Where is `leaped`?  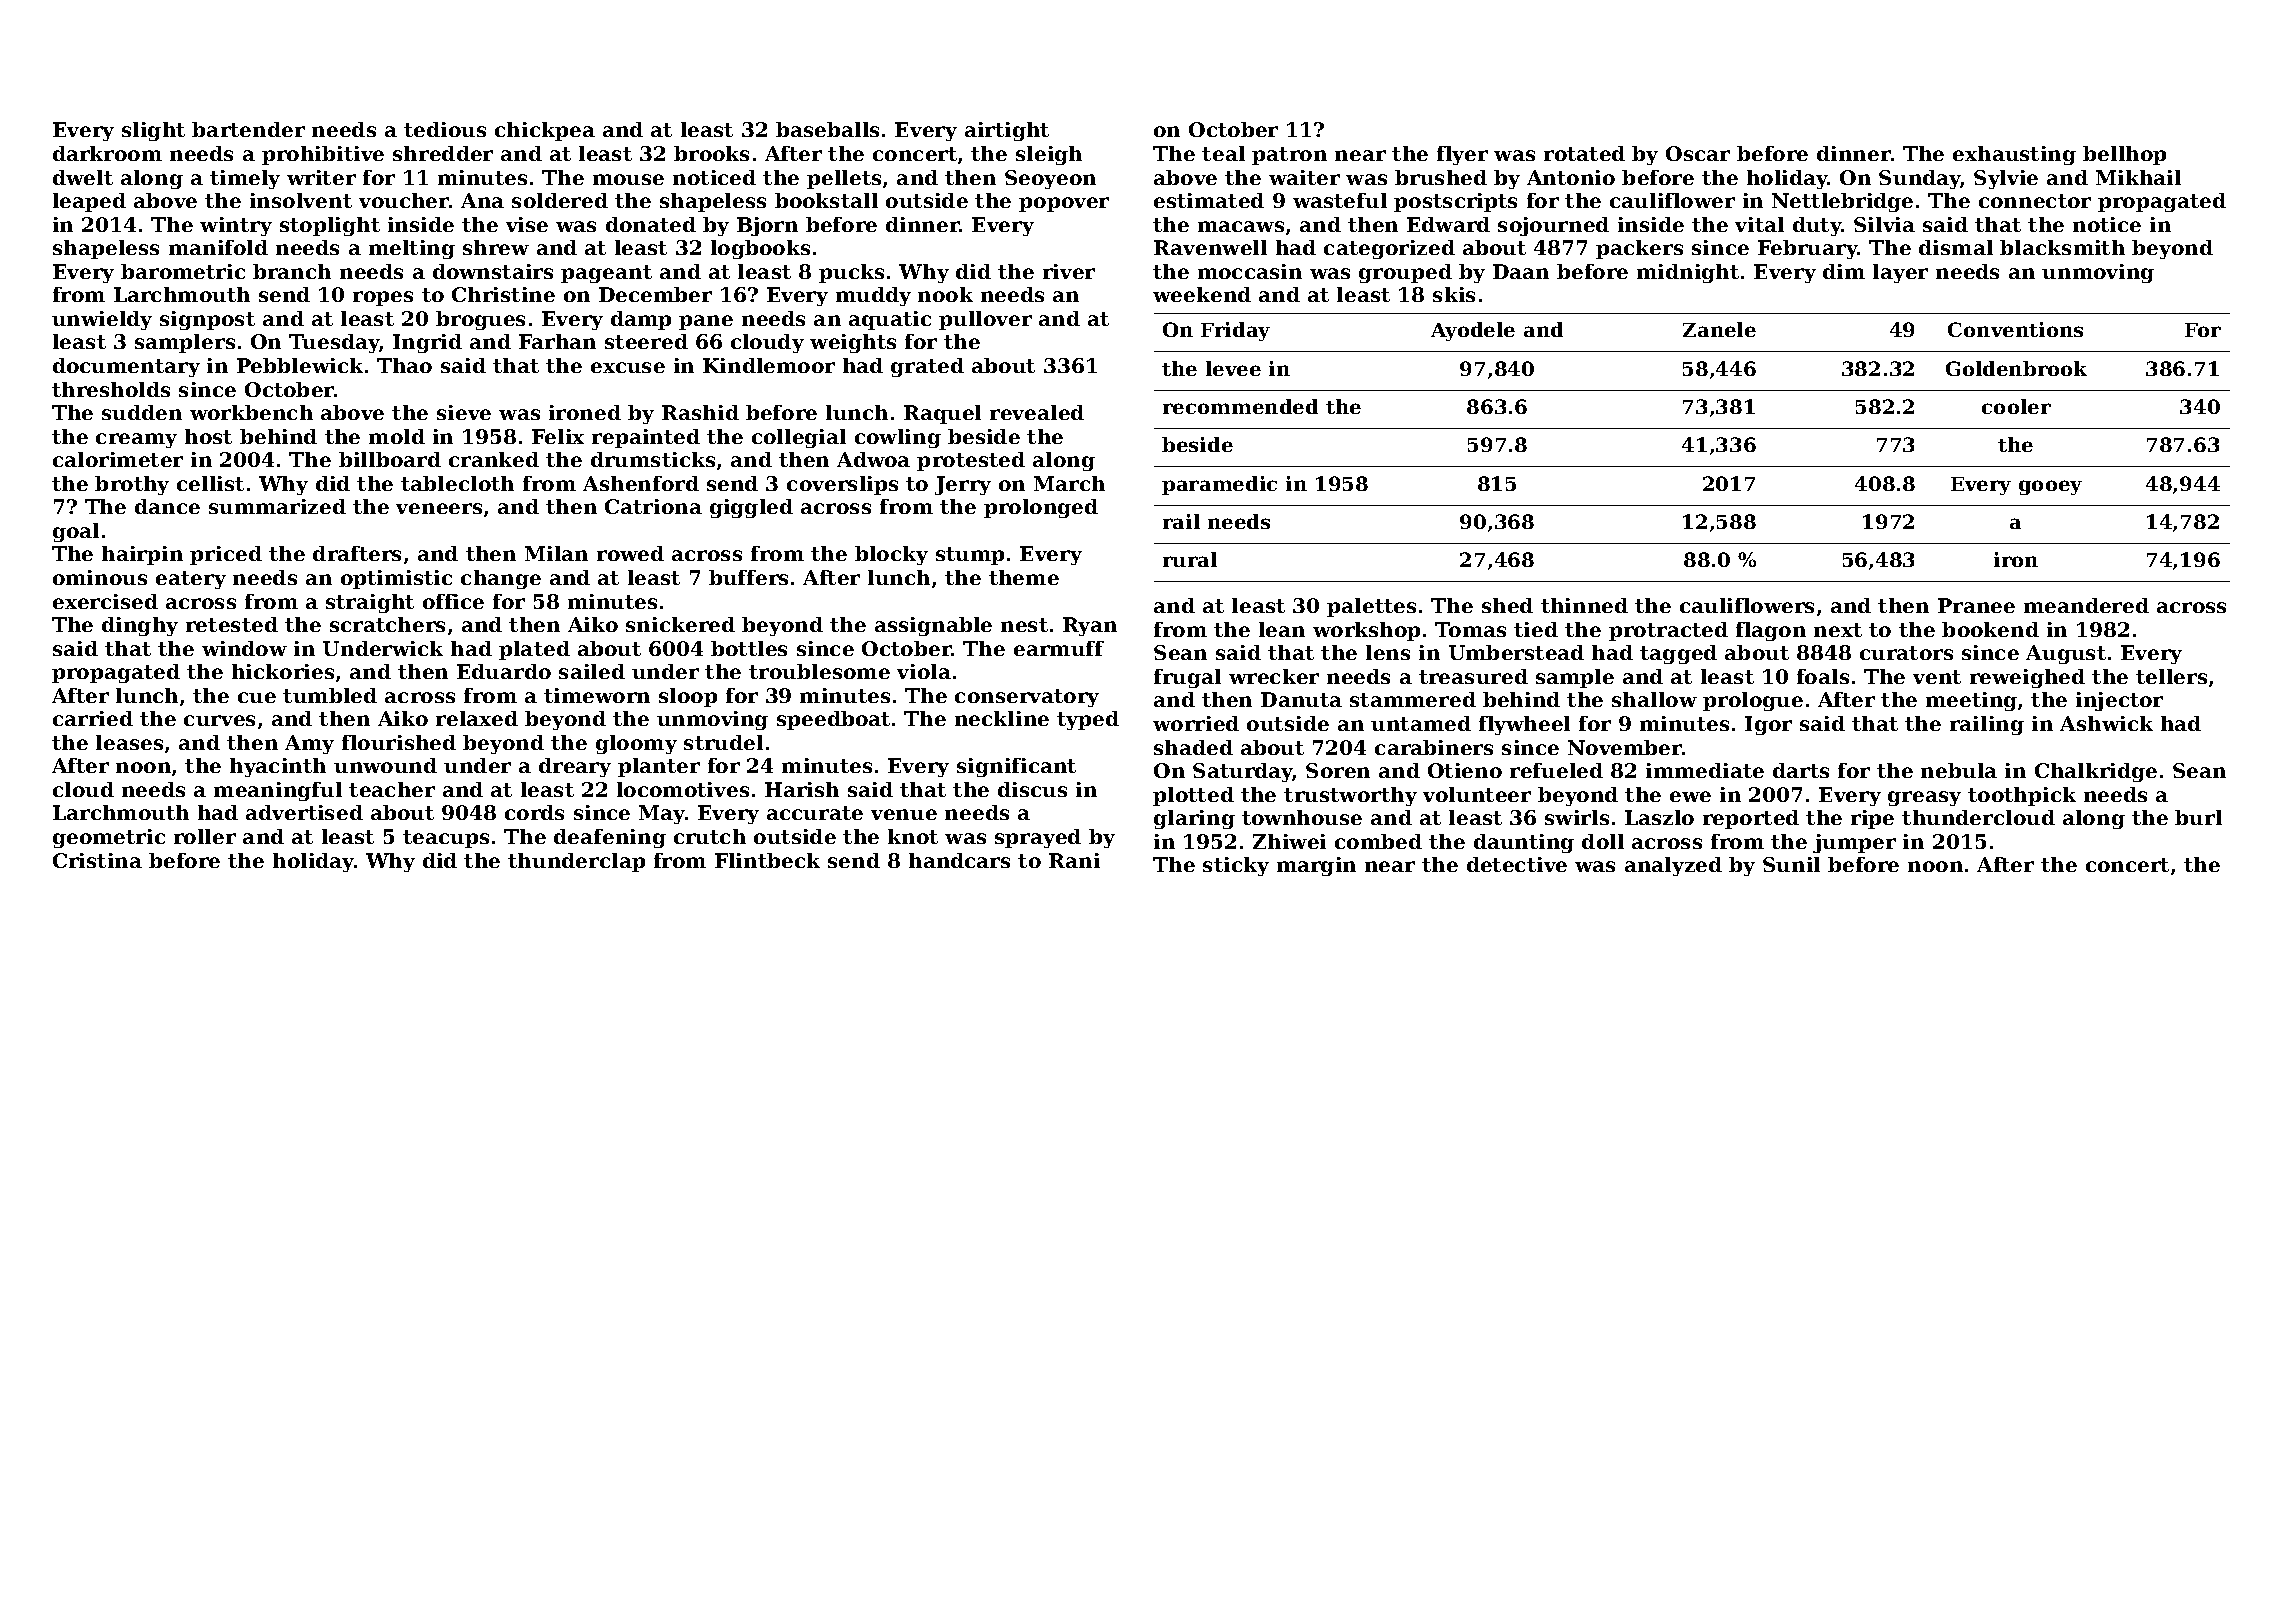
leaped is located at coordinates (89, 202).
